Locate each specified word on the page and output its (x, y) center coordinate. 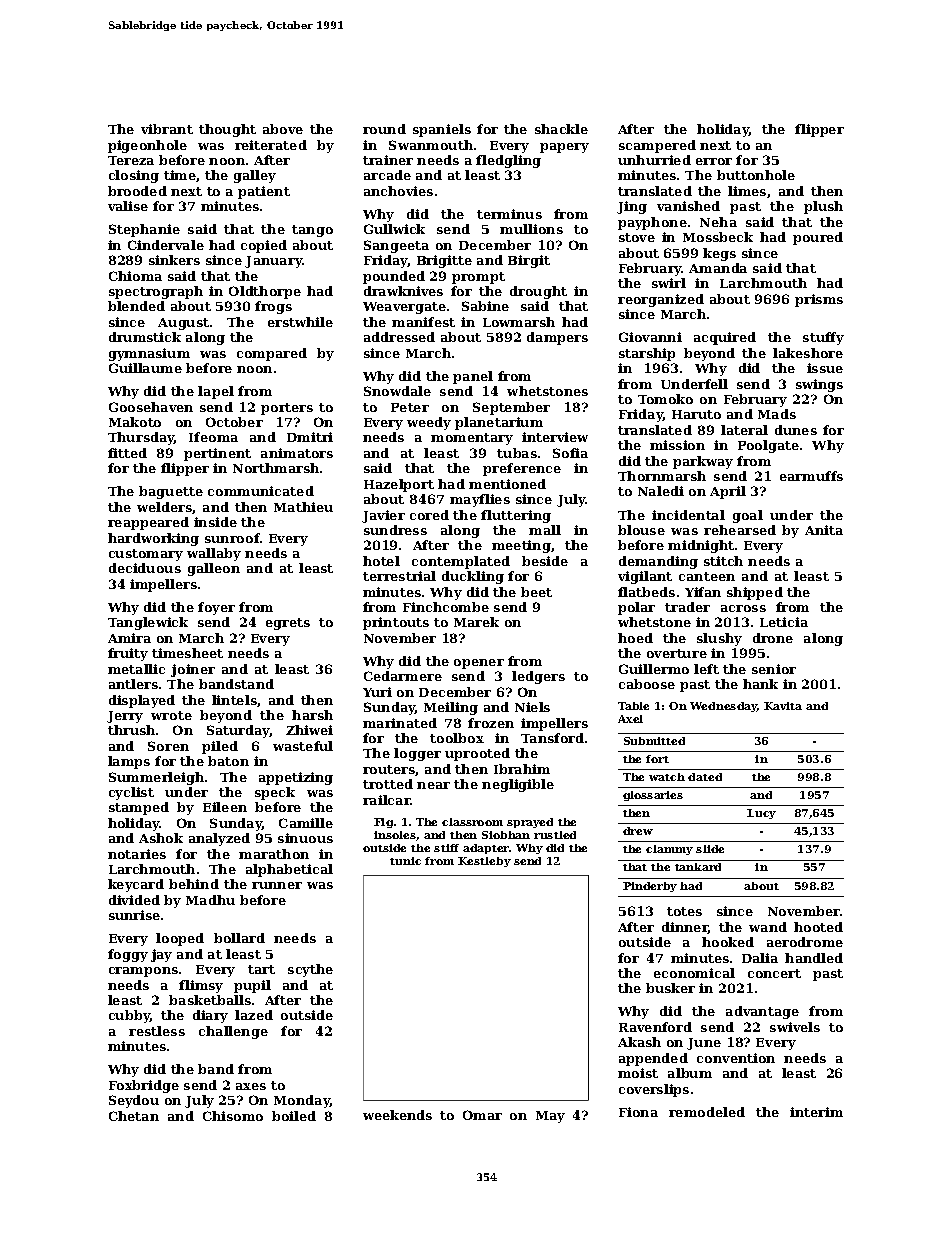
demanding (658, 562)
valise (128, 206)
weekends (397, 1115)
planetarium (499, 423)
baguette (171, 492)
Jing (632, 207)
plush (823, 207)
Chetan (134, 1116)
